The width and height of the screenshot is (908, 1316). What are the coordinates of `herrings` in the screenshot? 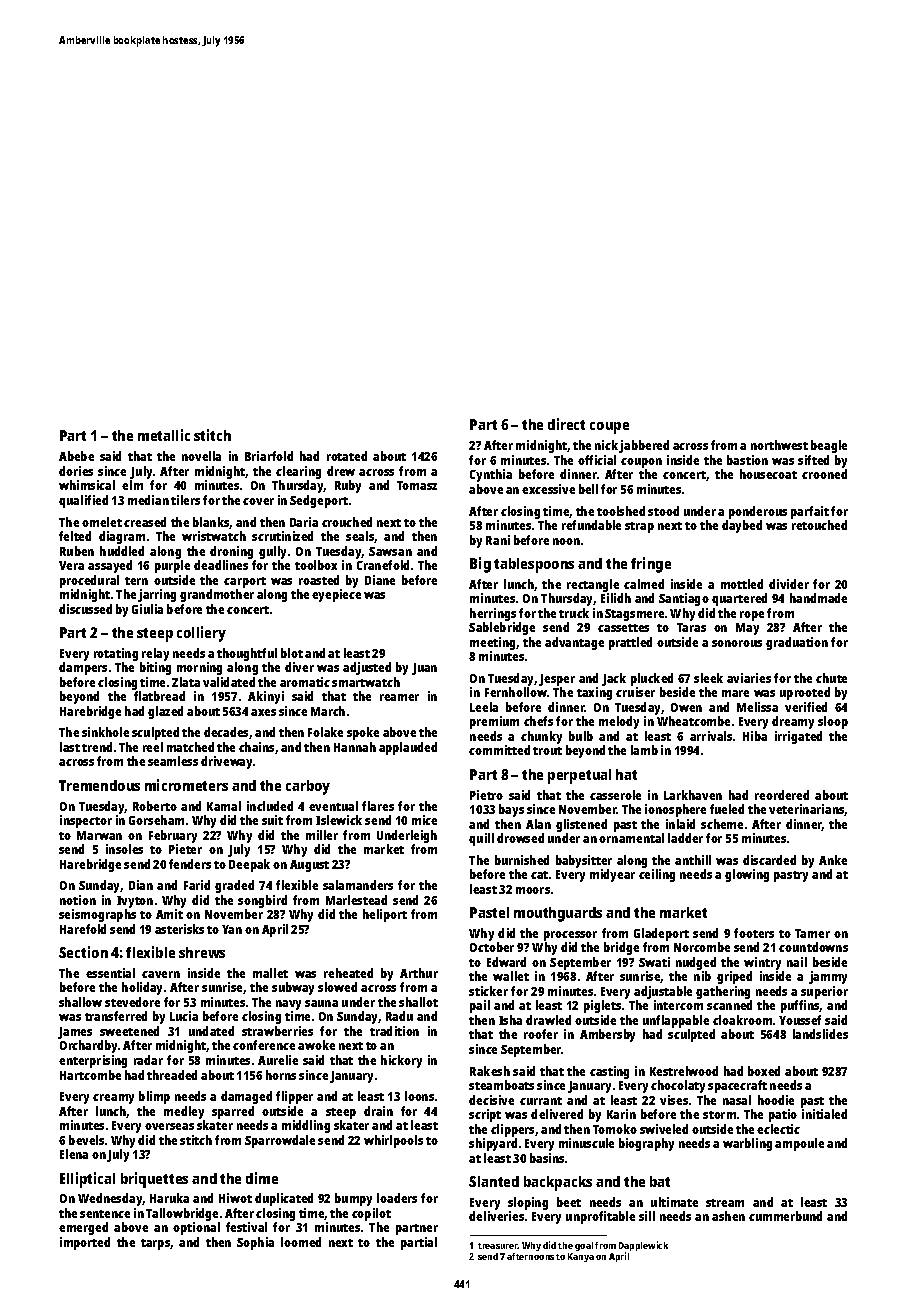 It's located at (493, 614).
